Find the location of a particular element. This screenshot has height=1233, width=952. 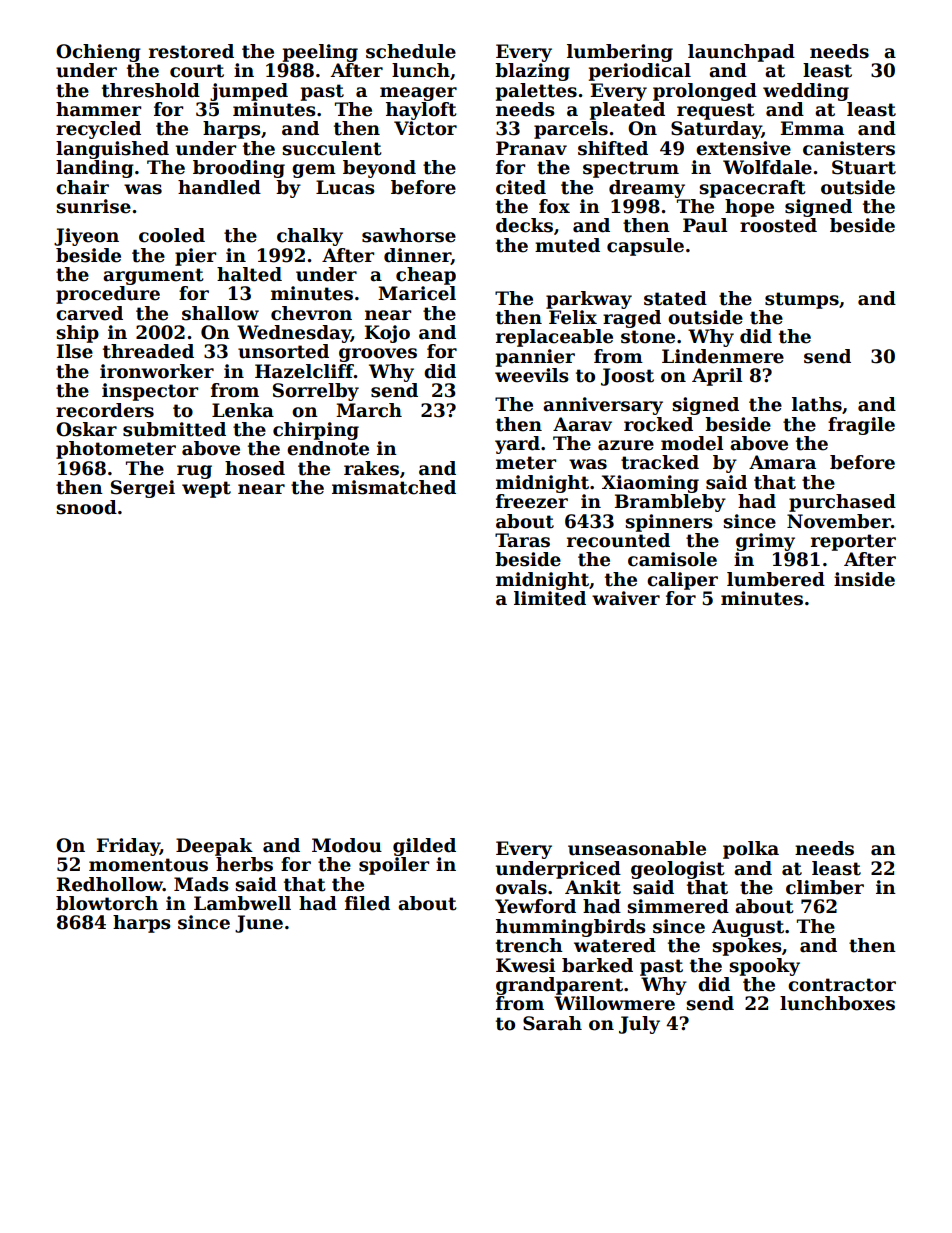

landing is located at coordinates (95, 169).
